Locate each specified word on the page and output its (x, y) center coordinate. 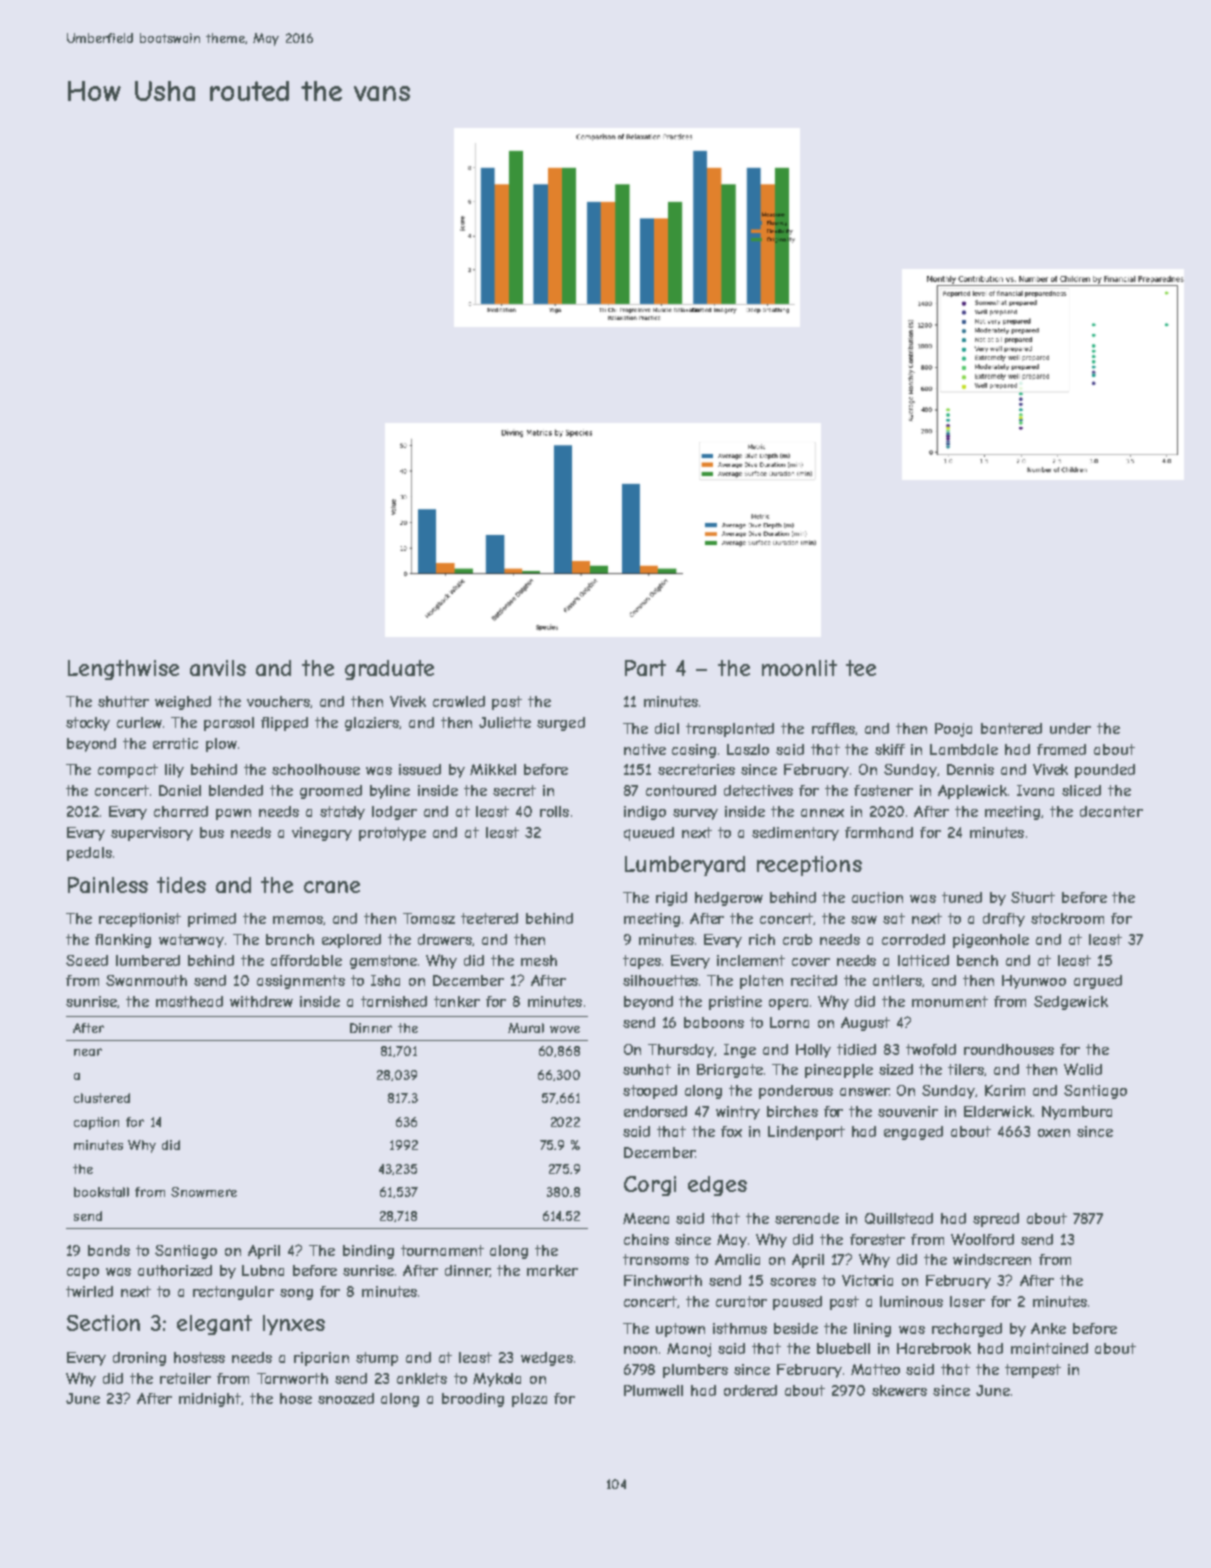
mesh (539, 960)
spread (996, 1220)
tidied (856, 1049)
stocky (88, 724)
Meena (646, 1218)
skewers (899, 1390)
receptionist (140, 920)
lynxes (294, 1325)
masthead (189, 1001)
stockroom (1067, 918)
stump (377, 1359)
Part (645, 668)
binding (368, 1252)
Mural (526, 1028)
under (1070, 728)
